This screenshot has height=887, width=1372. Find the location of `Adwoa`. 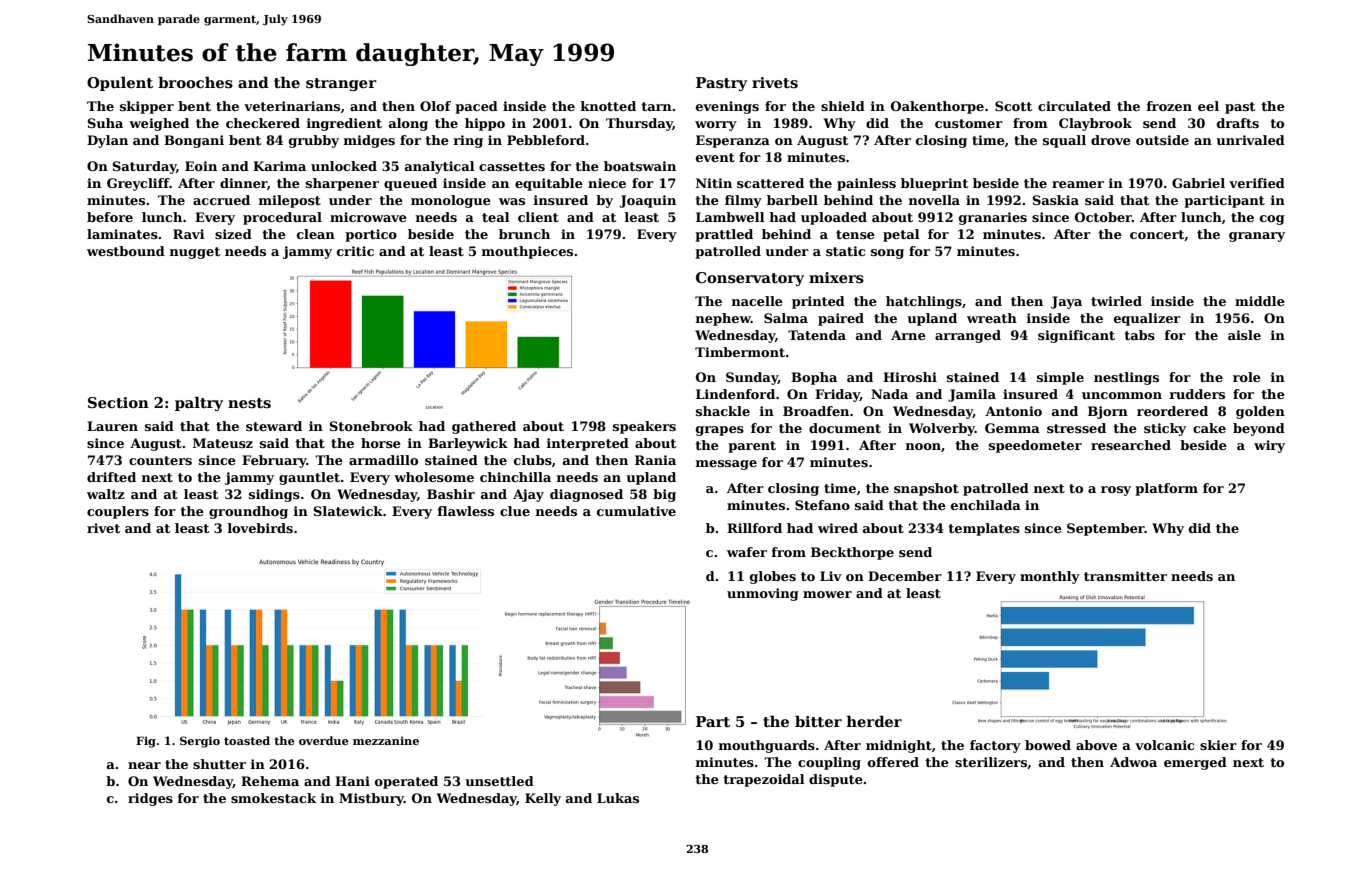

Adwoa is located at coordinates (1133, 762).
